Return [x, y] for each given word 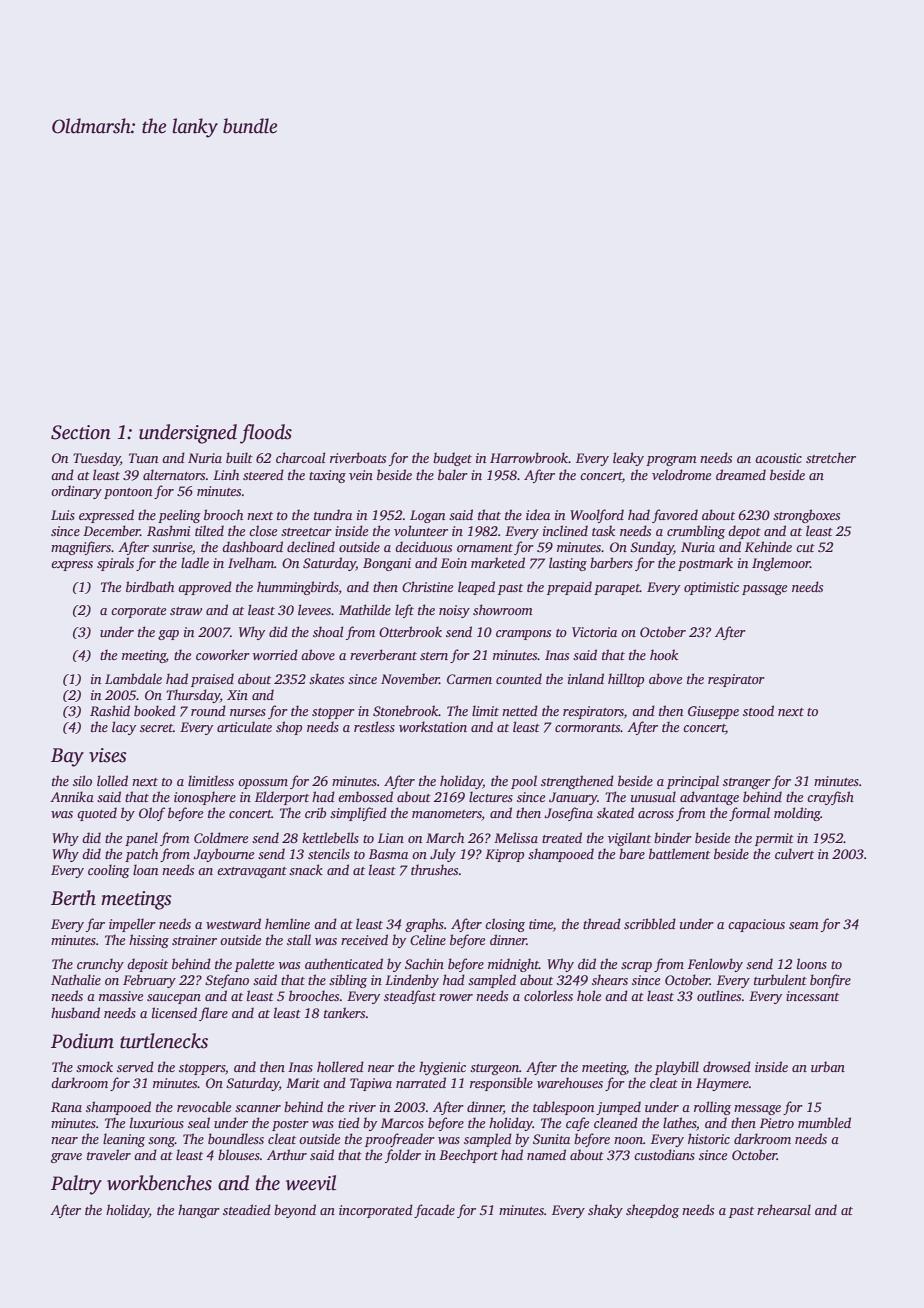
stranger [747, 783]
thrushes [434, 869]
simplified [358, 814]
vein [361, 475]
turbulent [780, 979]
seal [199, 1122]
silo [82, 780]
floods [266, 434]
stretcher [831, 457]
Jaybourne [223, 855]
